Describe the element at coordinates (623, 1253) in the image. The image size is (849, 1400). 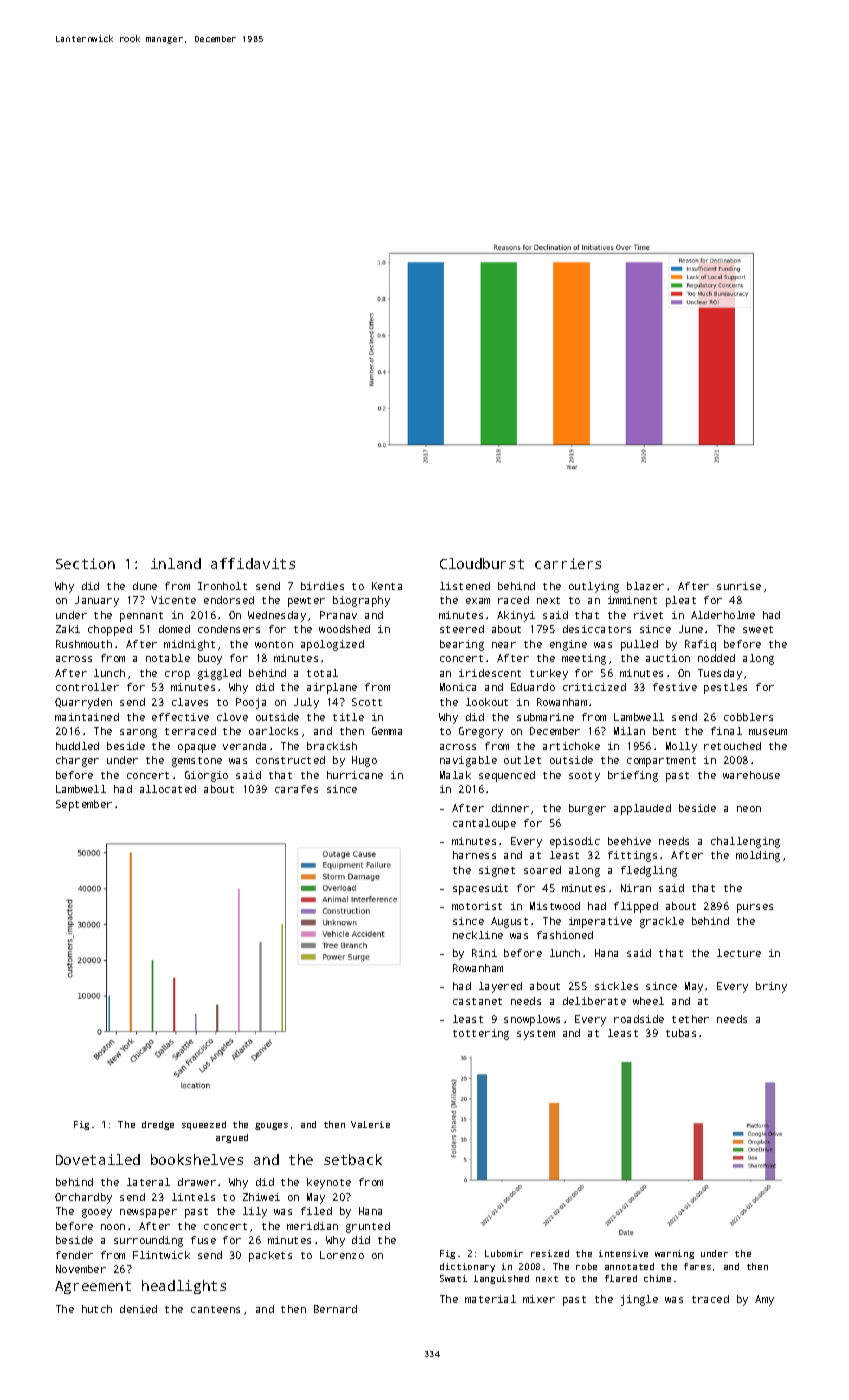
I see `intensive` at that location.
